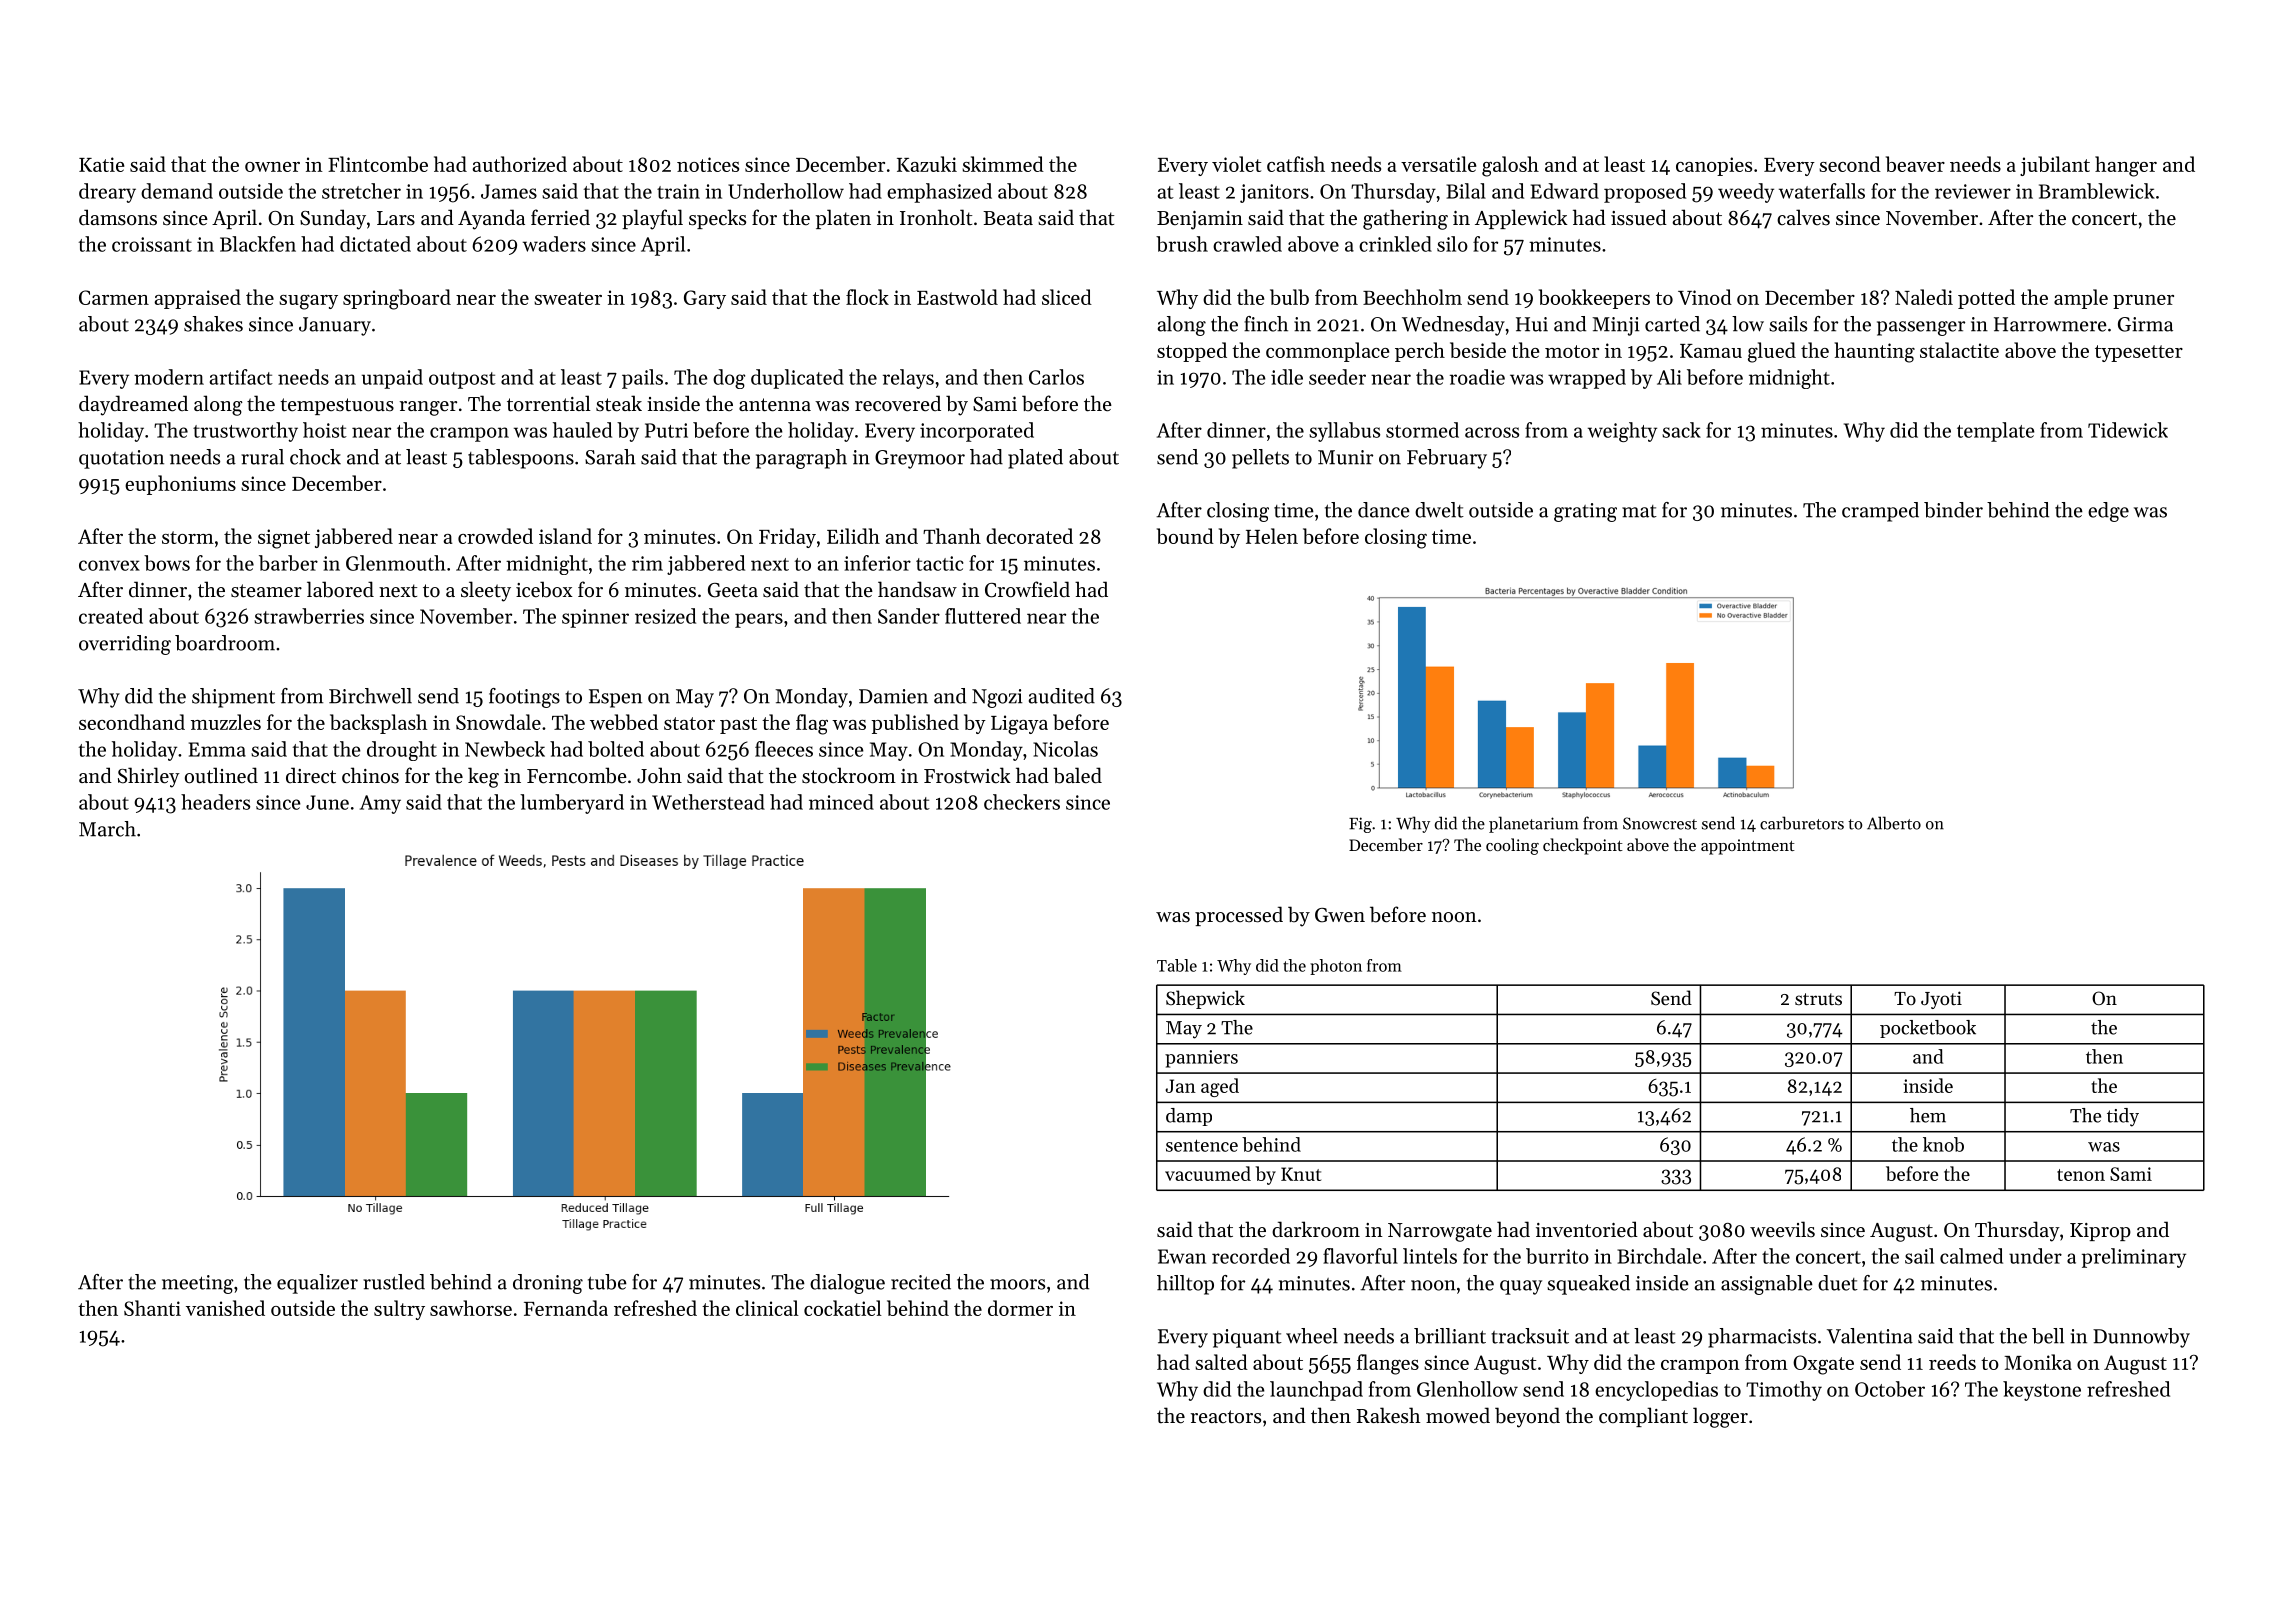  I want to click on Alberto, so click(1894, 823).
